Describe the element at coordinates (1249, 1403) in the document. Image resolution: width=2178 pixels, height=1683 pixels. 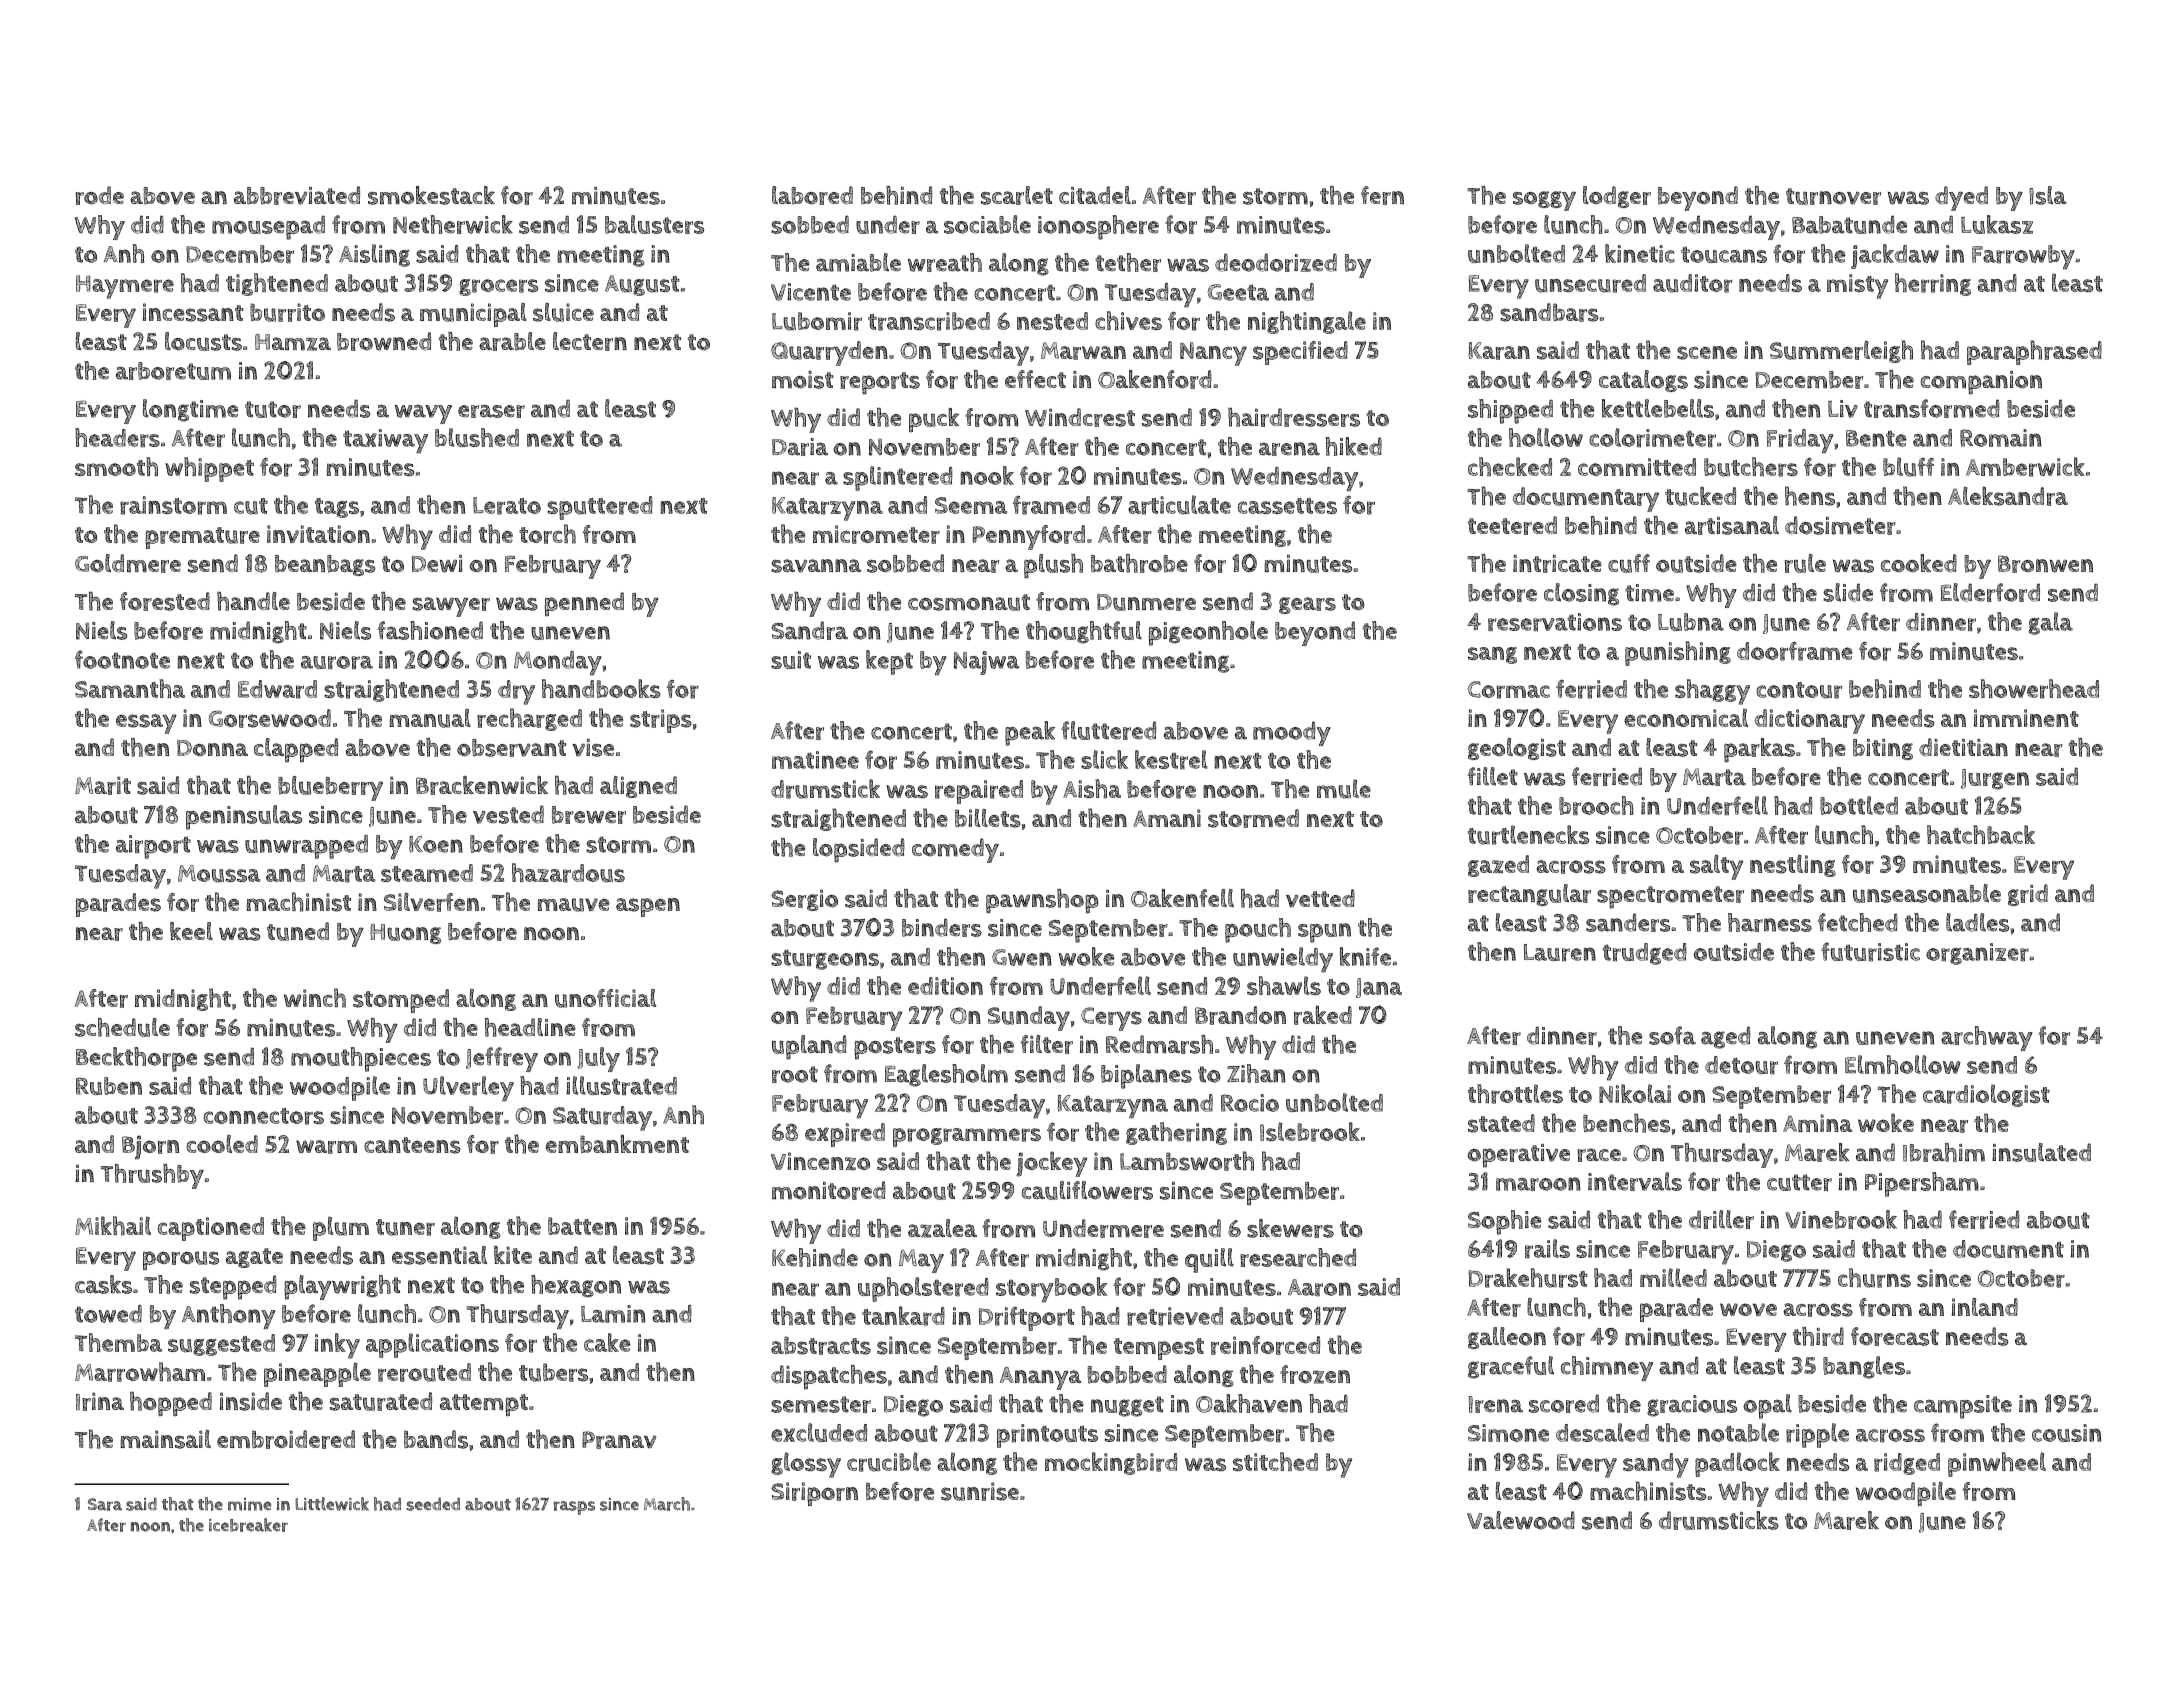
I see `Oakhaven` at that location.
